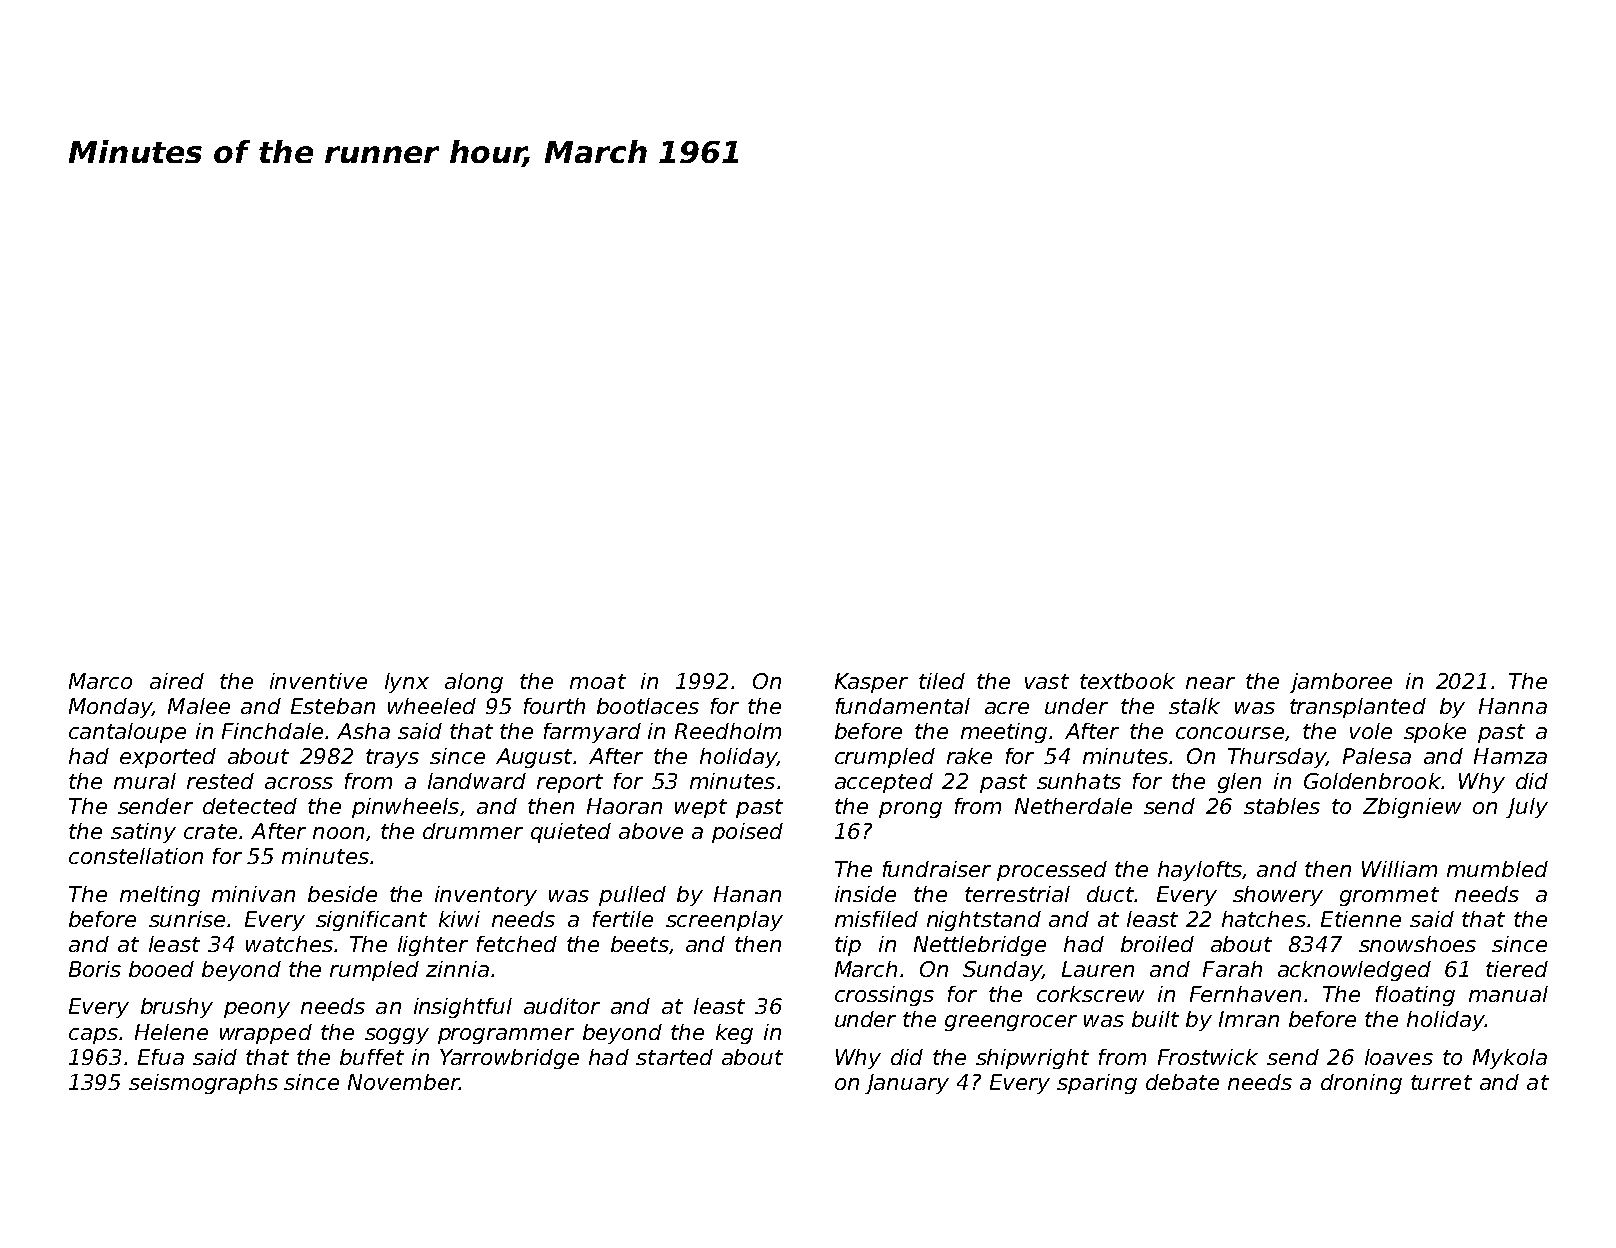  Describe the element at coordinates (1513, 706) in the screenshot. I see `Hanna` at that location.
